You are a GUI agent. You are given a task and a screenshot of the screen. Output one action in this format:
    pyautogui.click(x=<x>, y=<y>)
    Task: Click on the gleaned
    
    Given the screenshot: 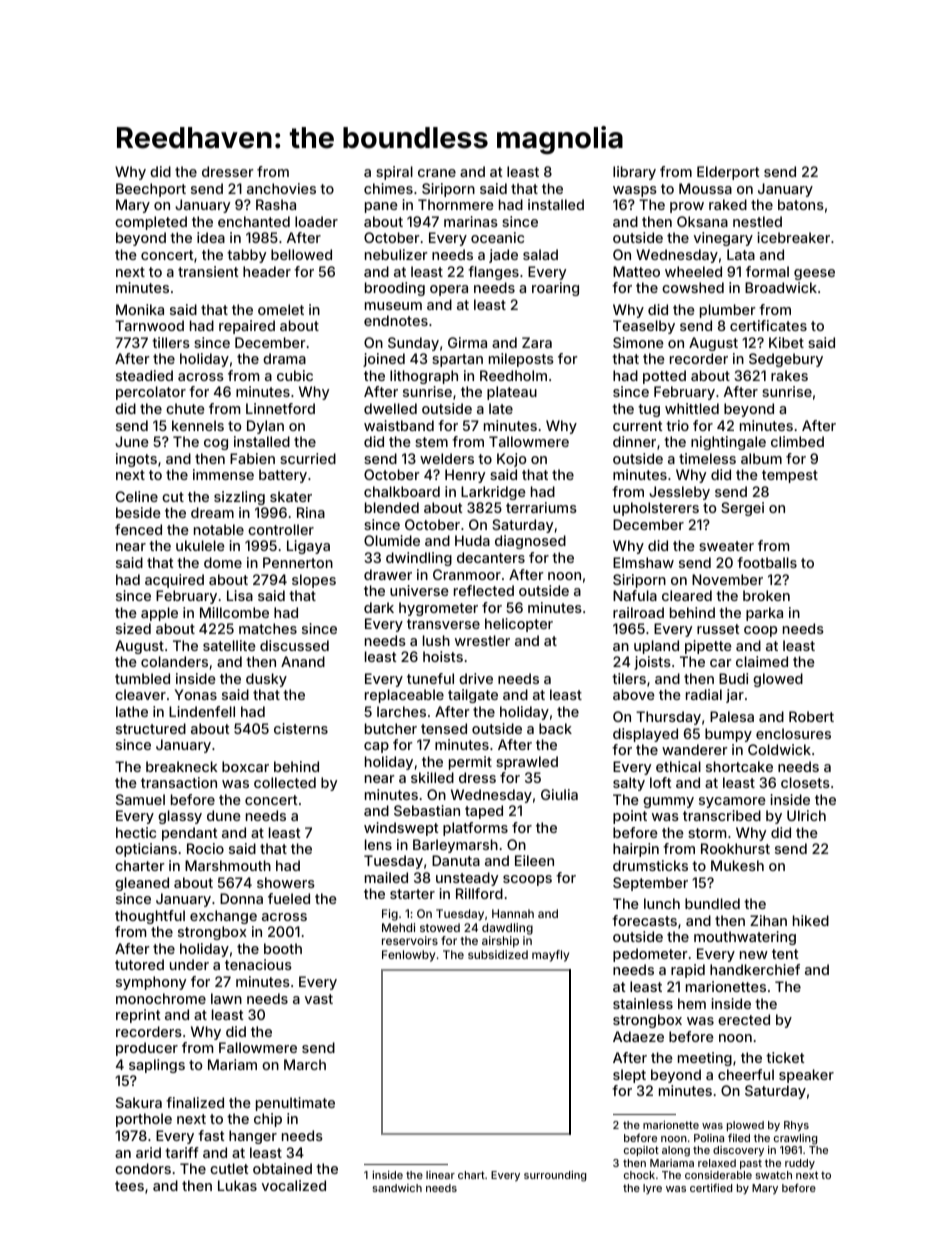 What is the action you would take?
    pyautogui.click(x=142, y=884)
